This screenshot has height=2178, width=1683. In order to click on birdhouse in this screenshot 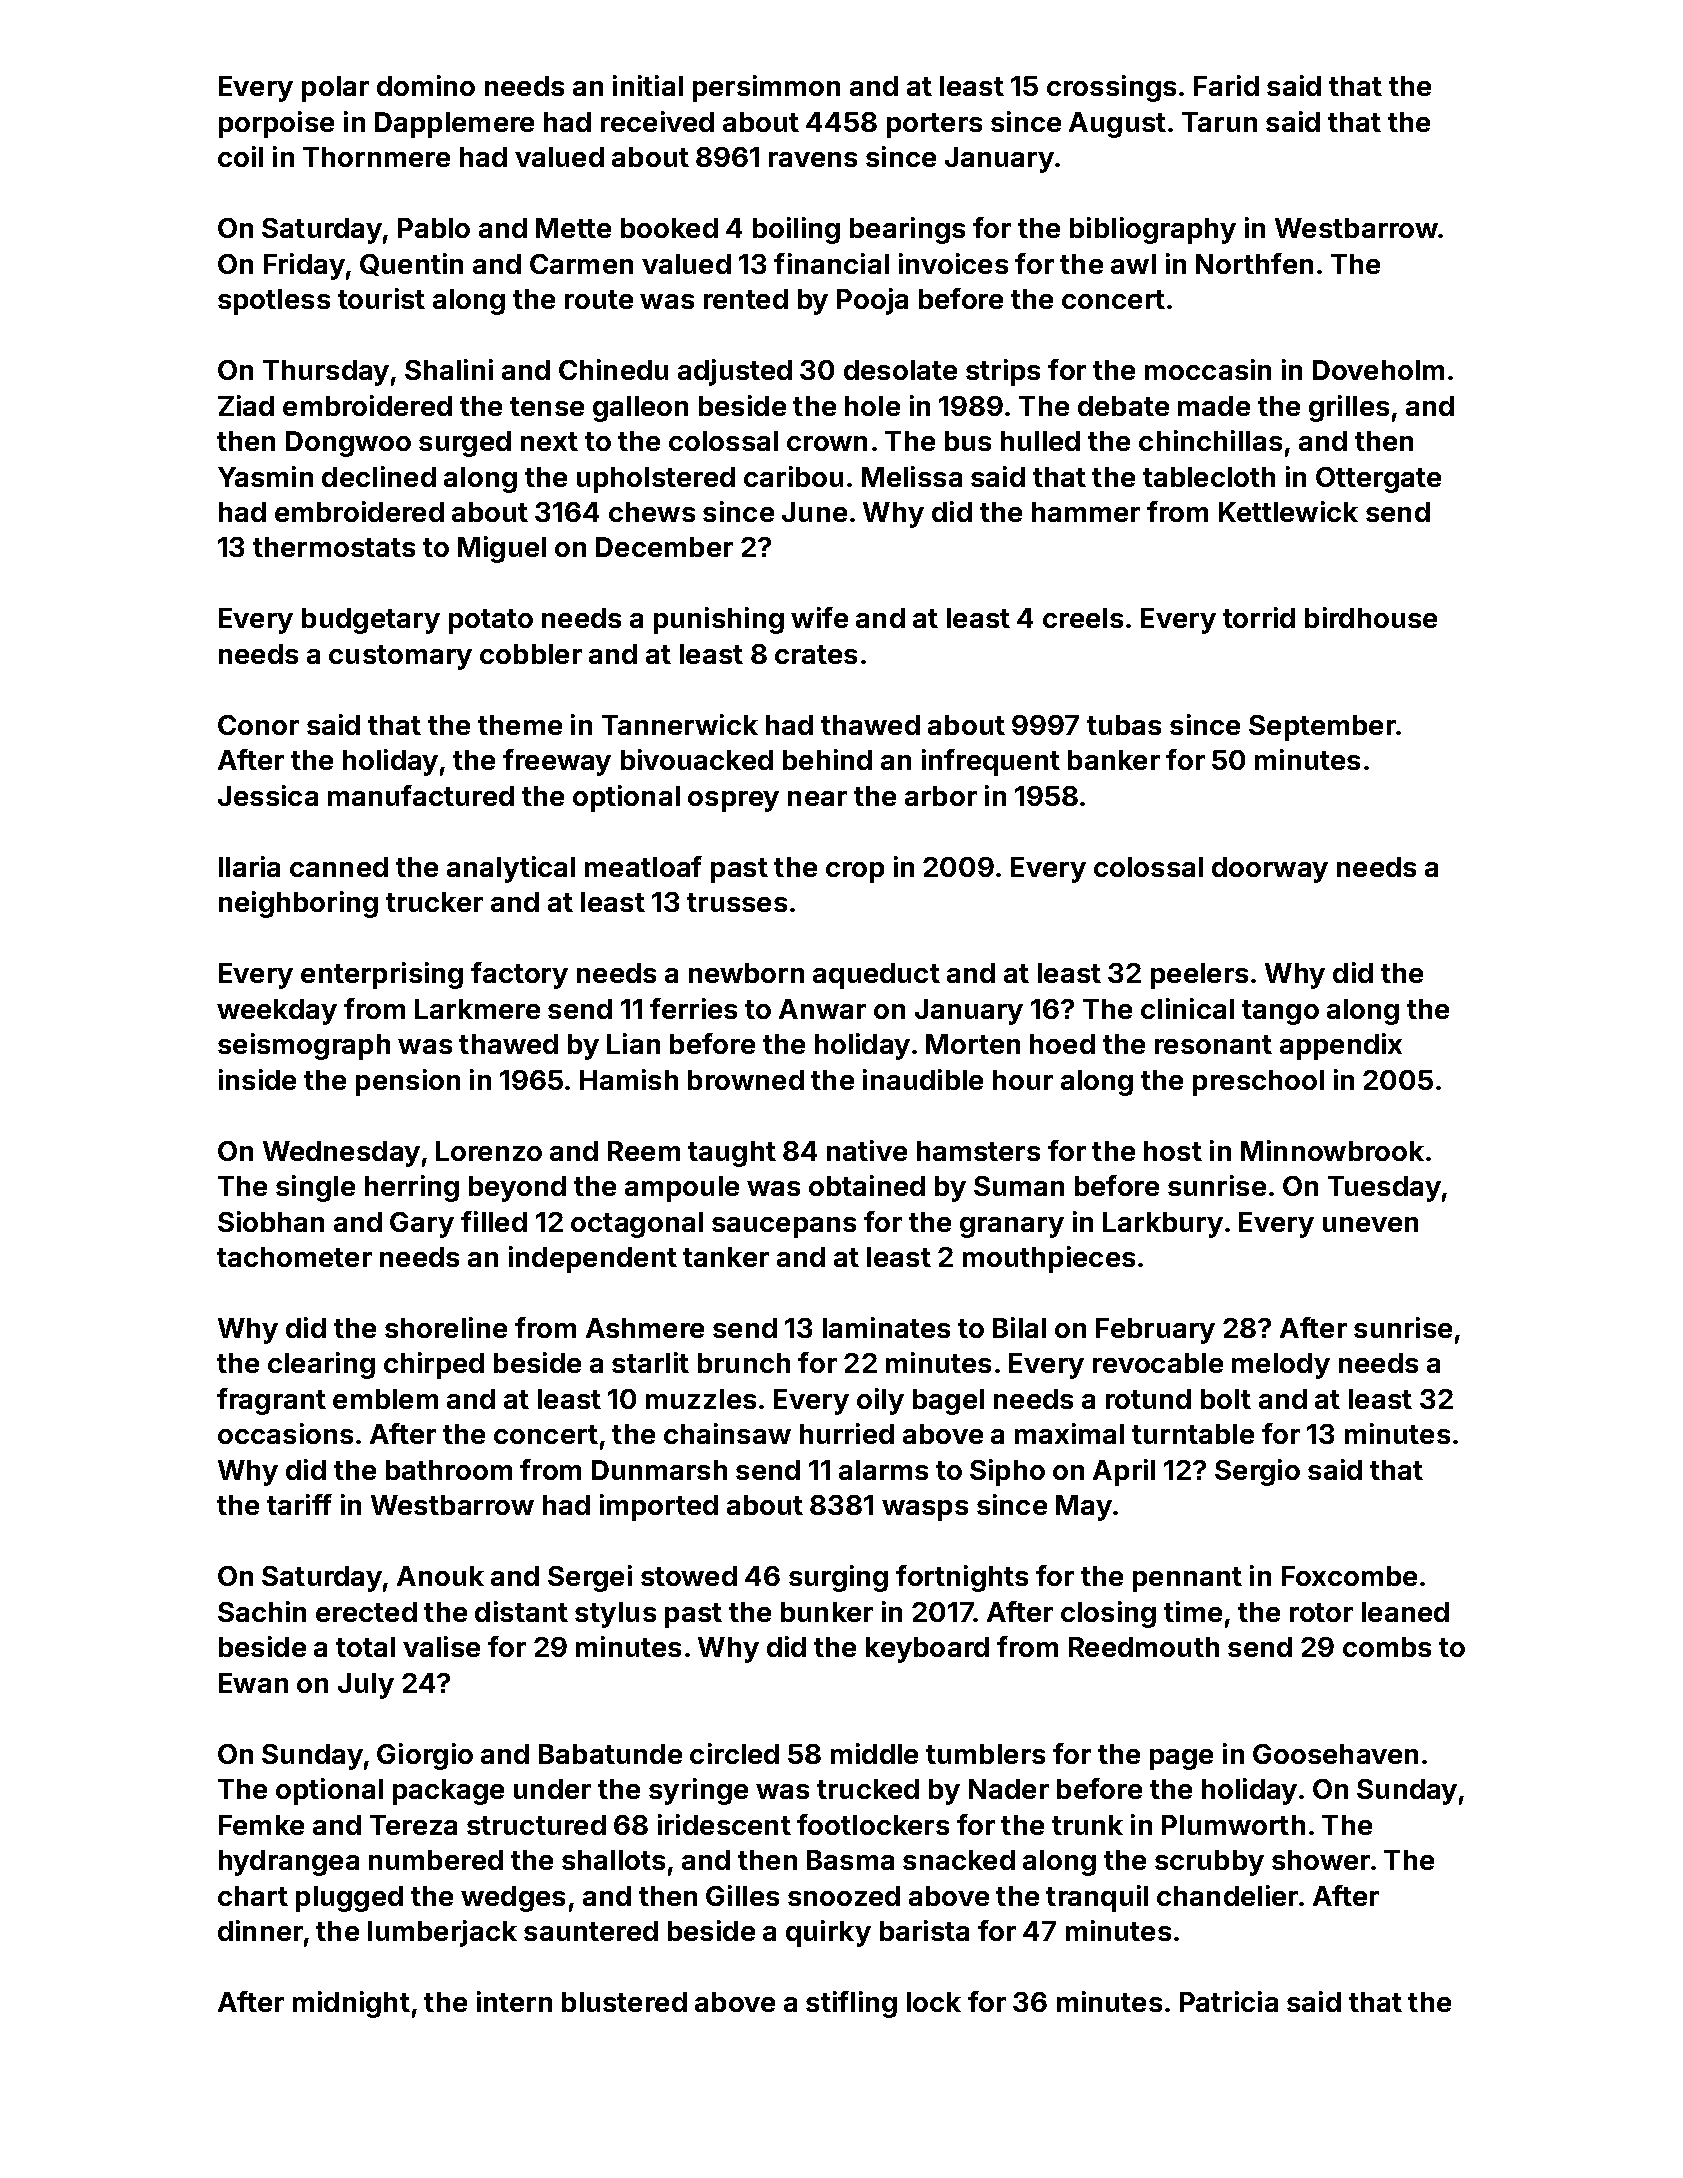, I will do `click(1371, 617)`.
